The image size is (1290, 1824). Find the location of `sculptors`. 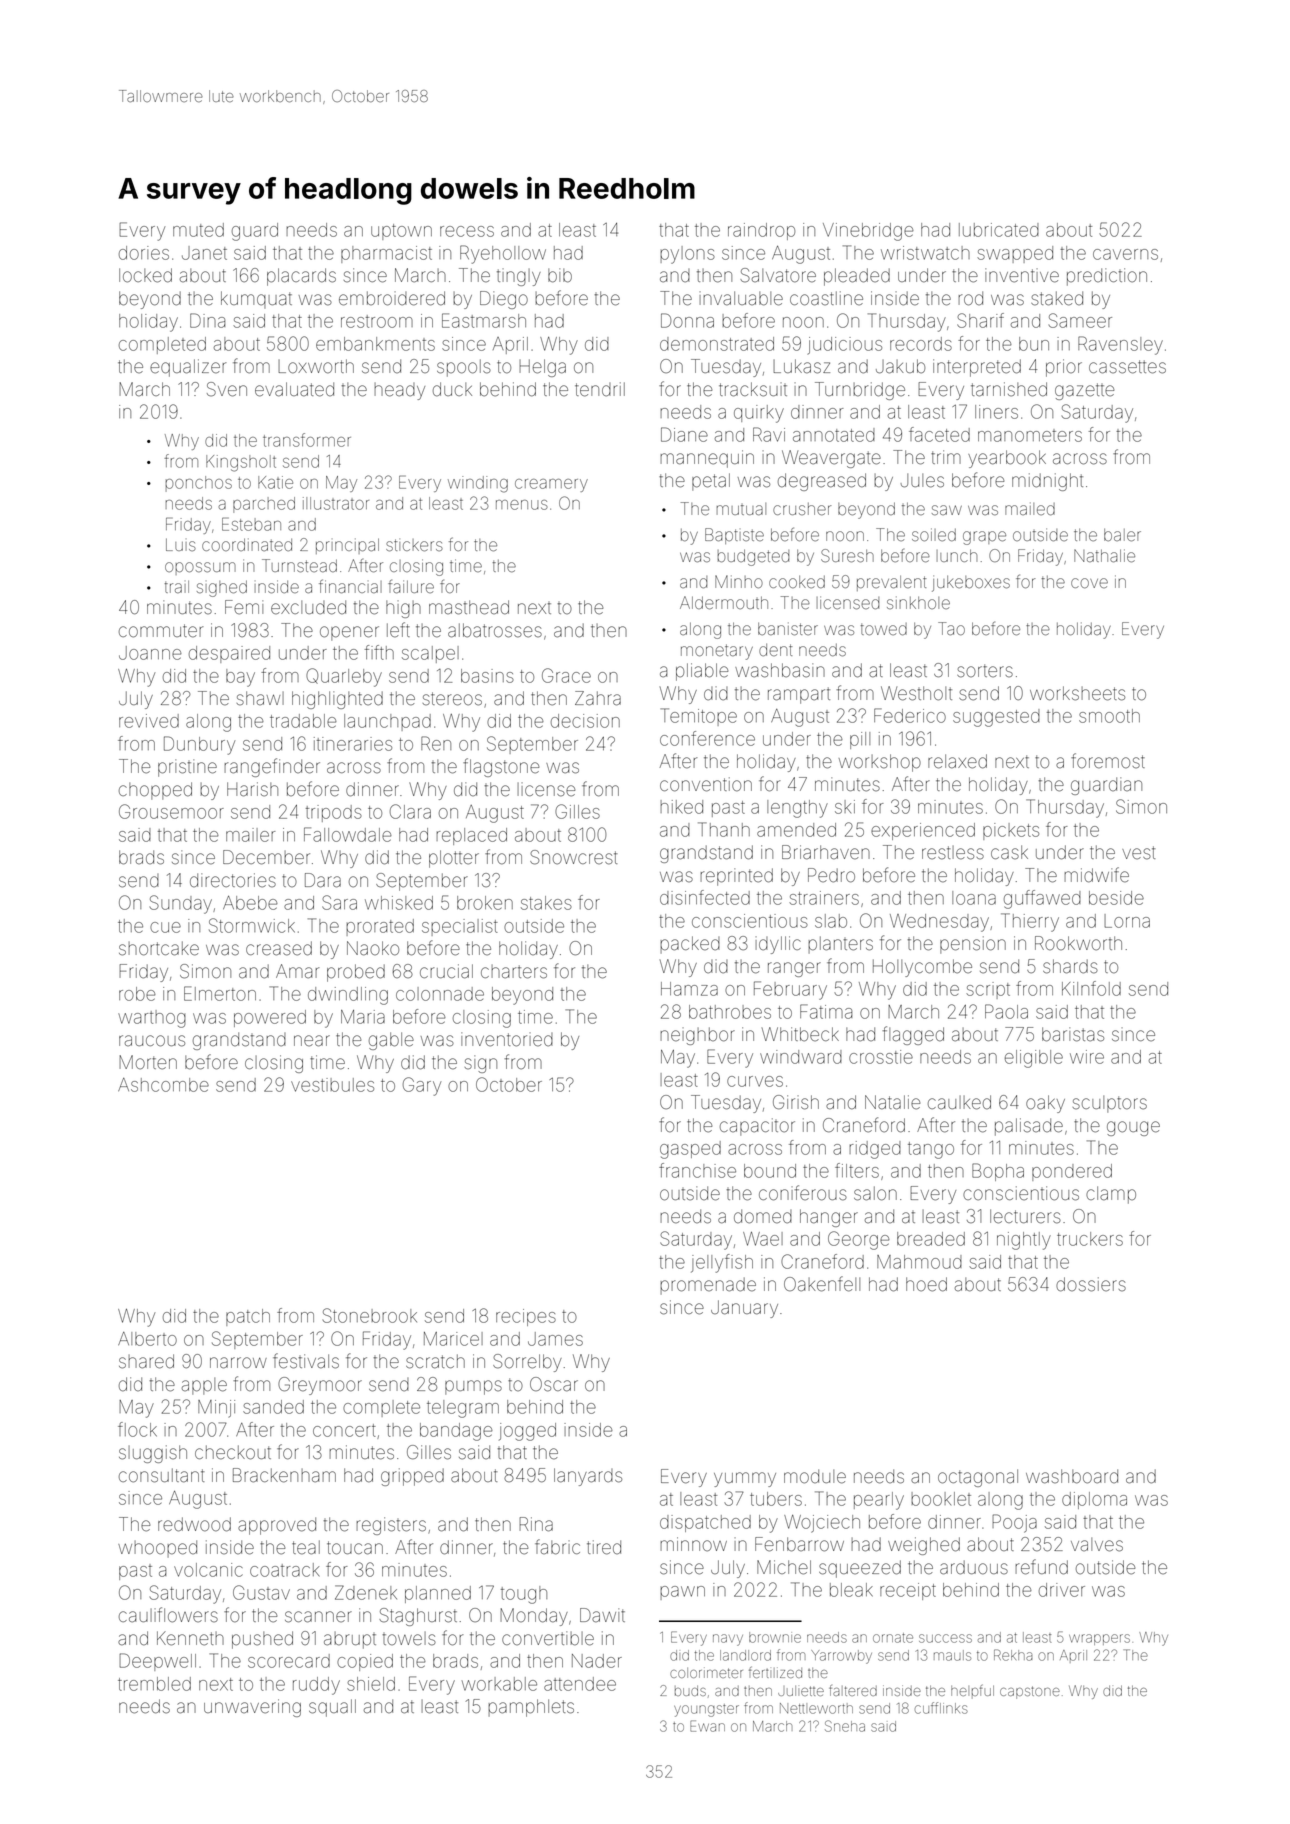

sculptors is located at coordinates (1110, 1104).
